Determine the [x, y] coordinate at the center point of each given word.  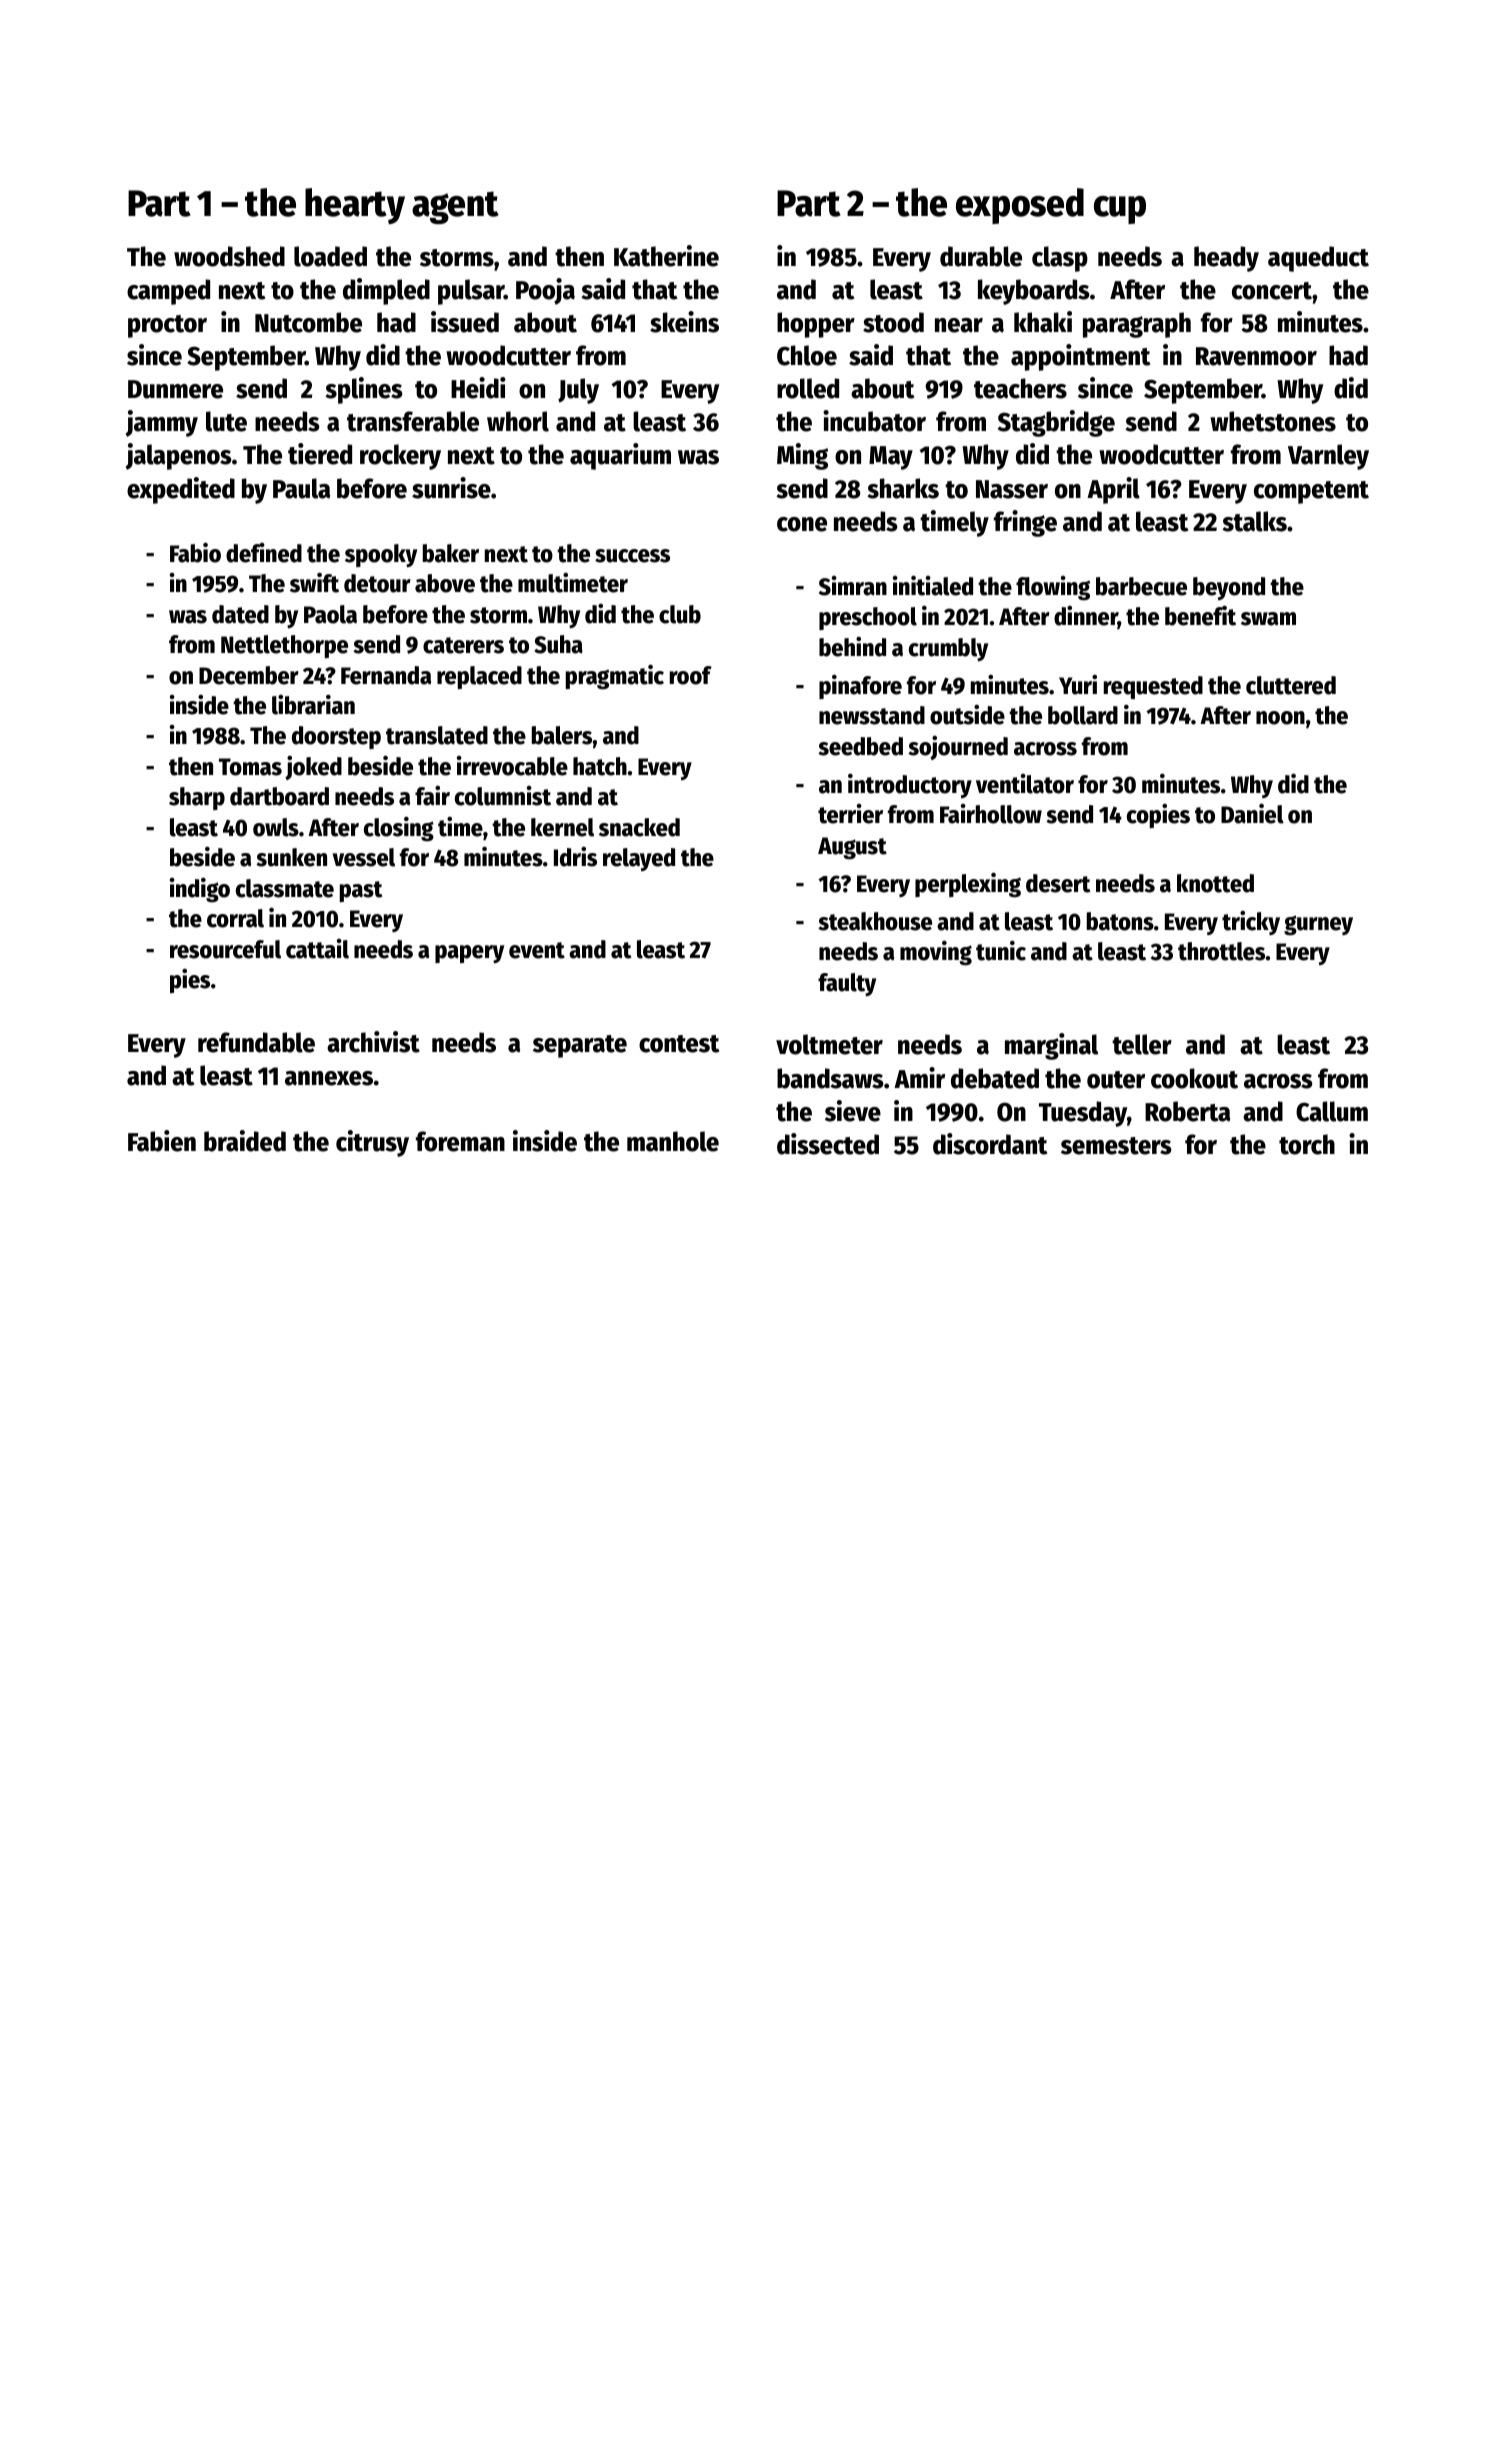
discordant [990, 1144]
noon [1280, 718]
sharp [197, 798]
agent [455, 207]
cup [1120, 210]
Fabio [195, 552]
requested [1153, 687]
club [680, 614]
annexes [329, 1078]
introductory [910, 785]
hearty [355, 206]
